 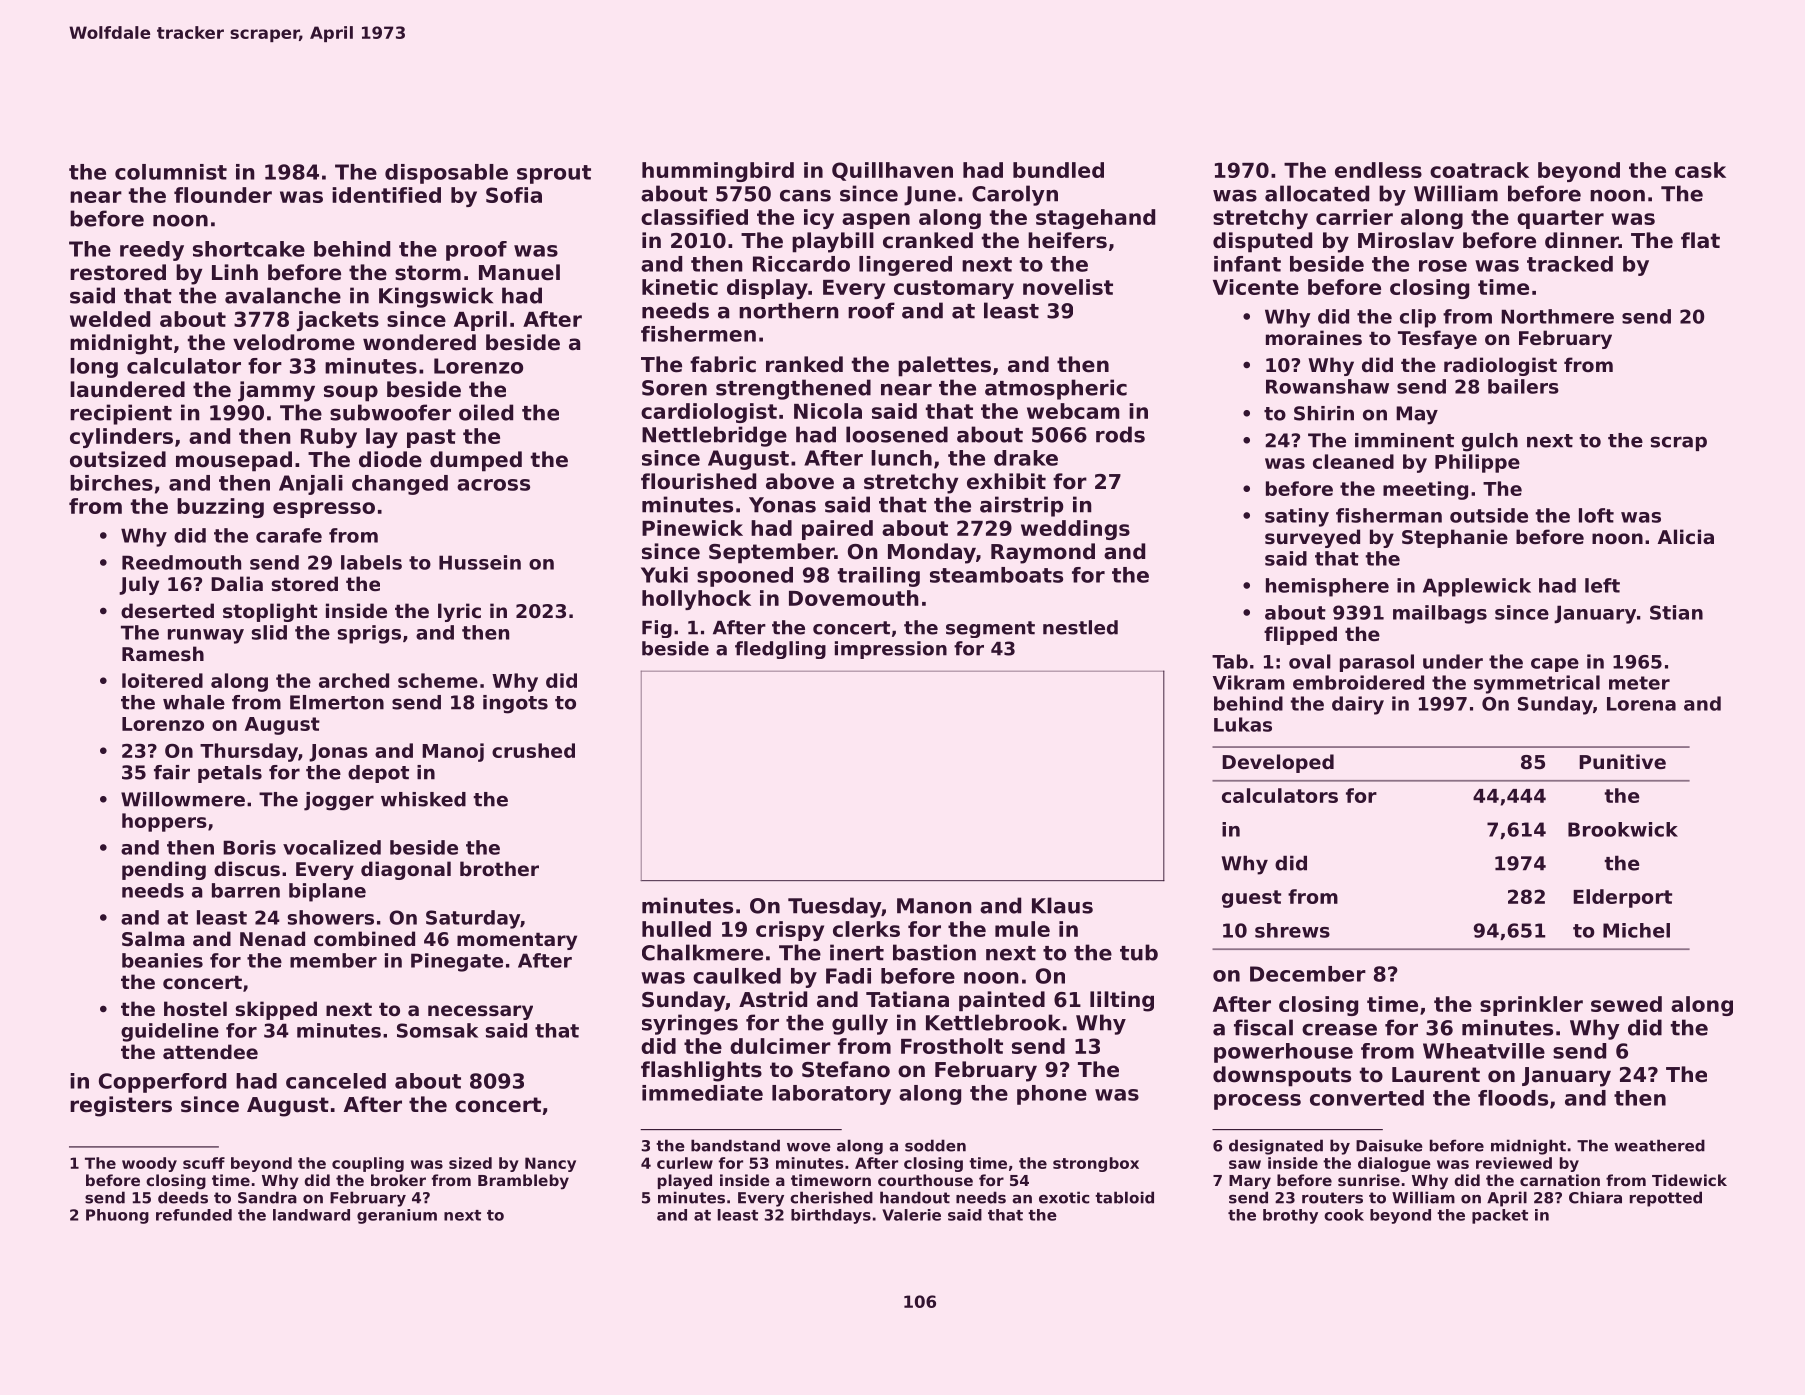 I want to click on sprigs, so click(x=369, y=634).
